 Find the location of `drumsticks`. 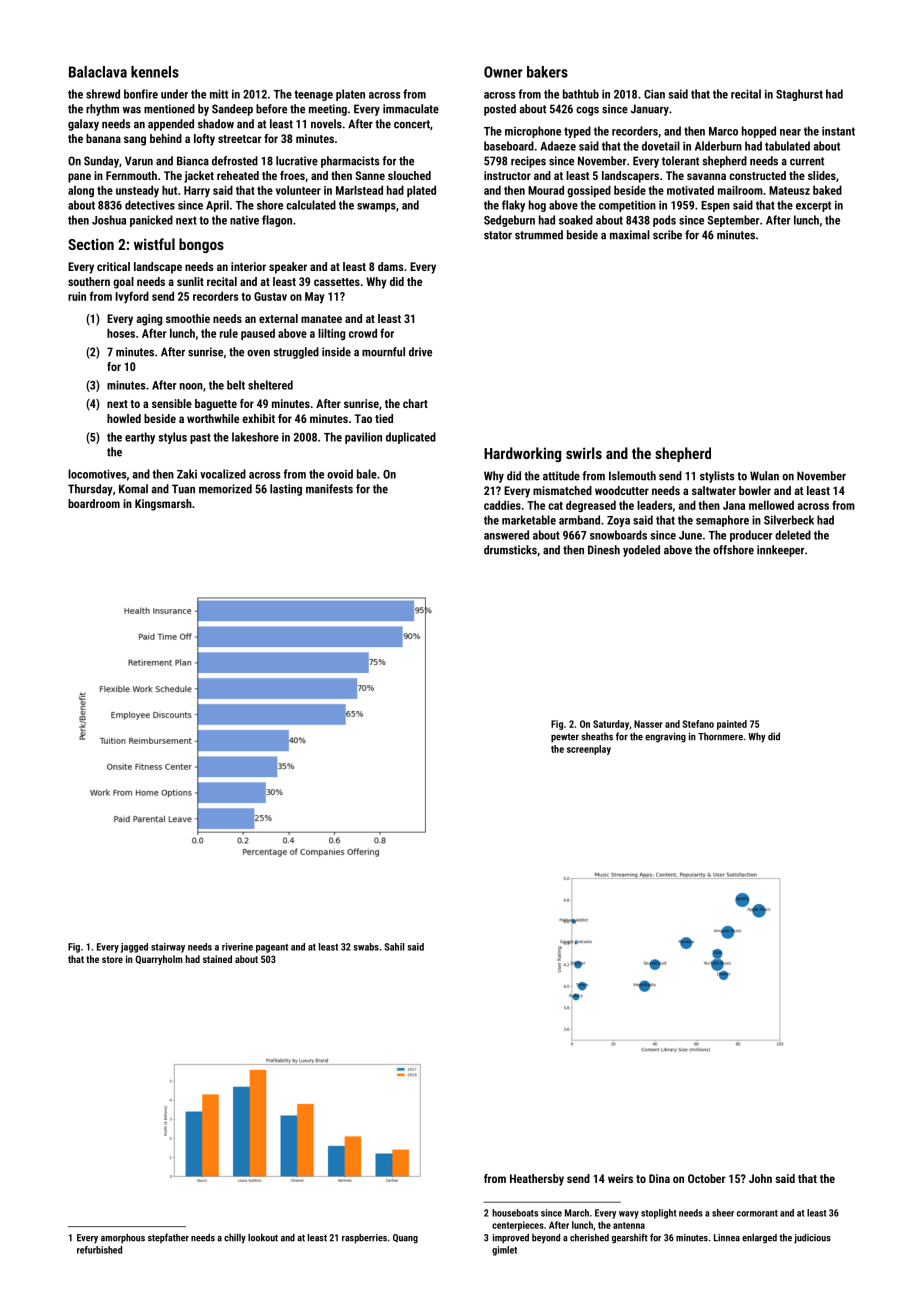

drumsticks is located at coordinates (510, 550).
